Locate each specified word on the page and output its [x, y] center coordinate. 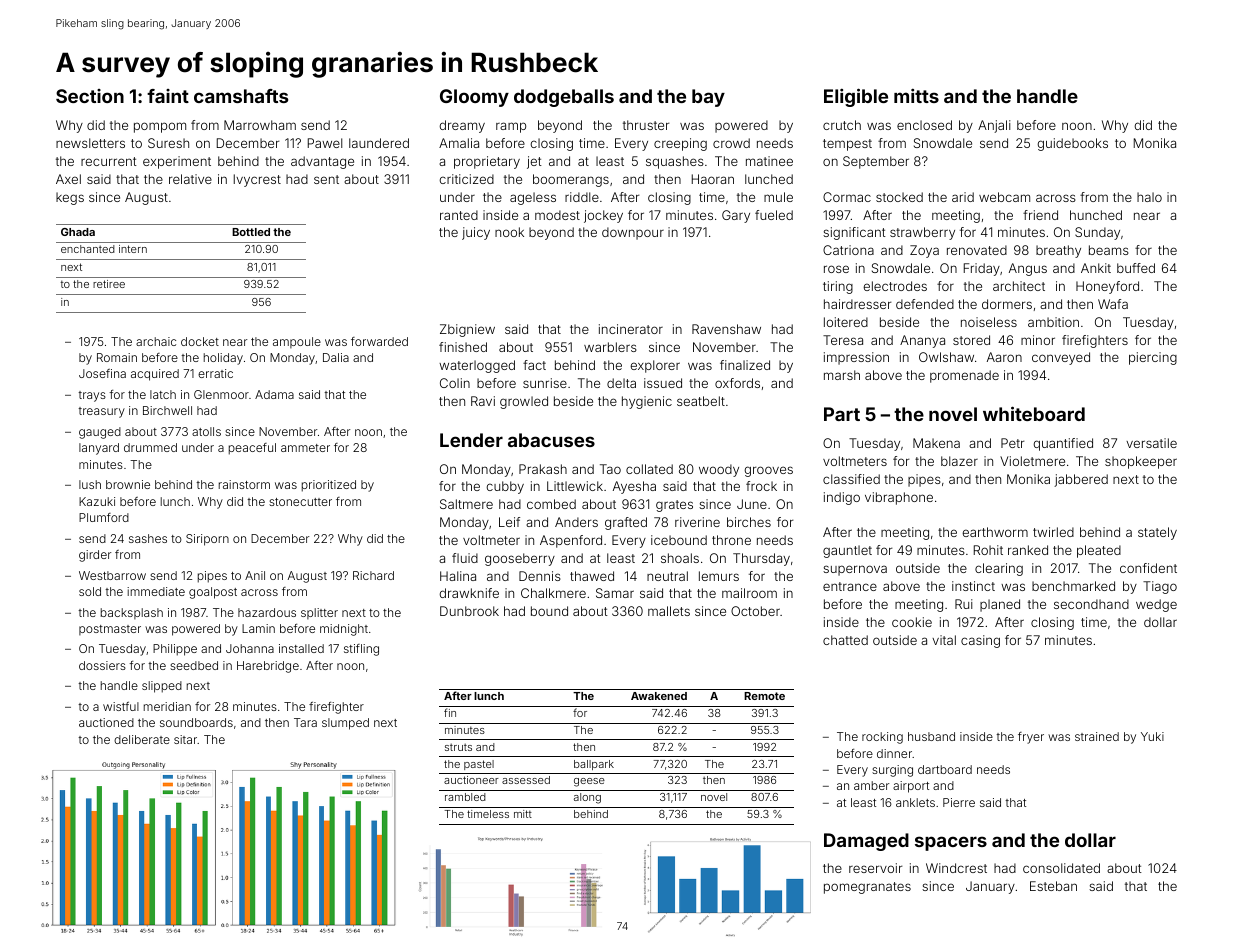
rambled [465, 797]
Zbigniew [467, 330]
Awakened [659, 696]
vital [944, 640]
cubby [505, 487]
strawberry [922, 233]
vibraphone [899, 498]
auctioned [106, 722]
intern [133, 249]
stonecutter [300, 502]
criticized [466, 179]
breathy [1058, 251]
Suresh [168, 143]
